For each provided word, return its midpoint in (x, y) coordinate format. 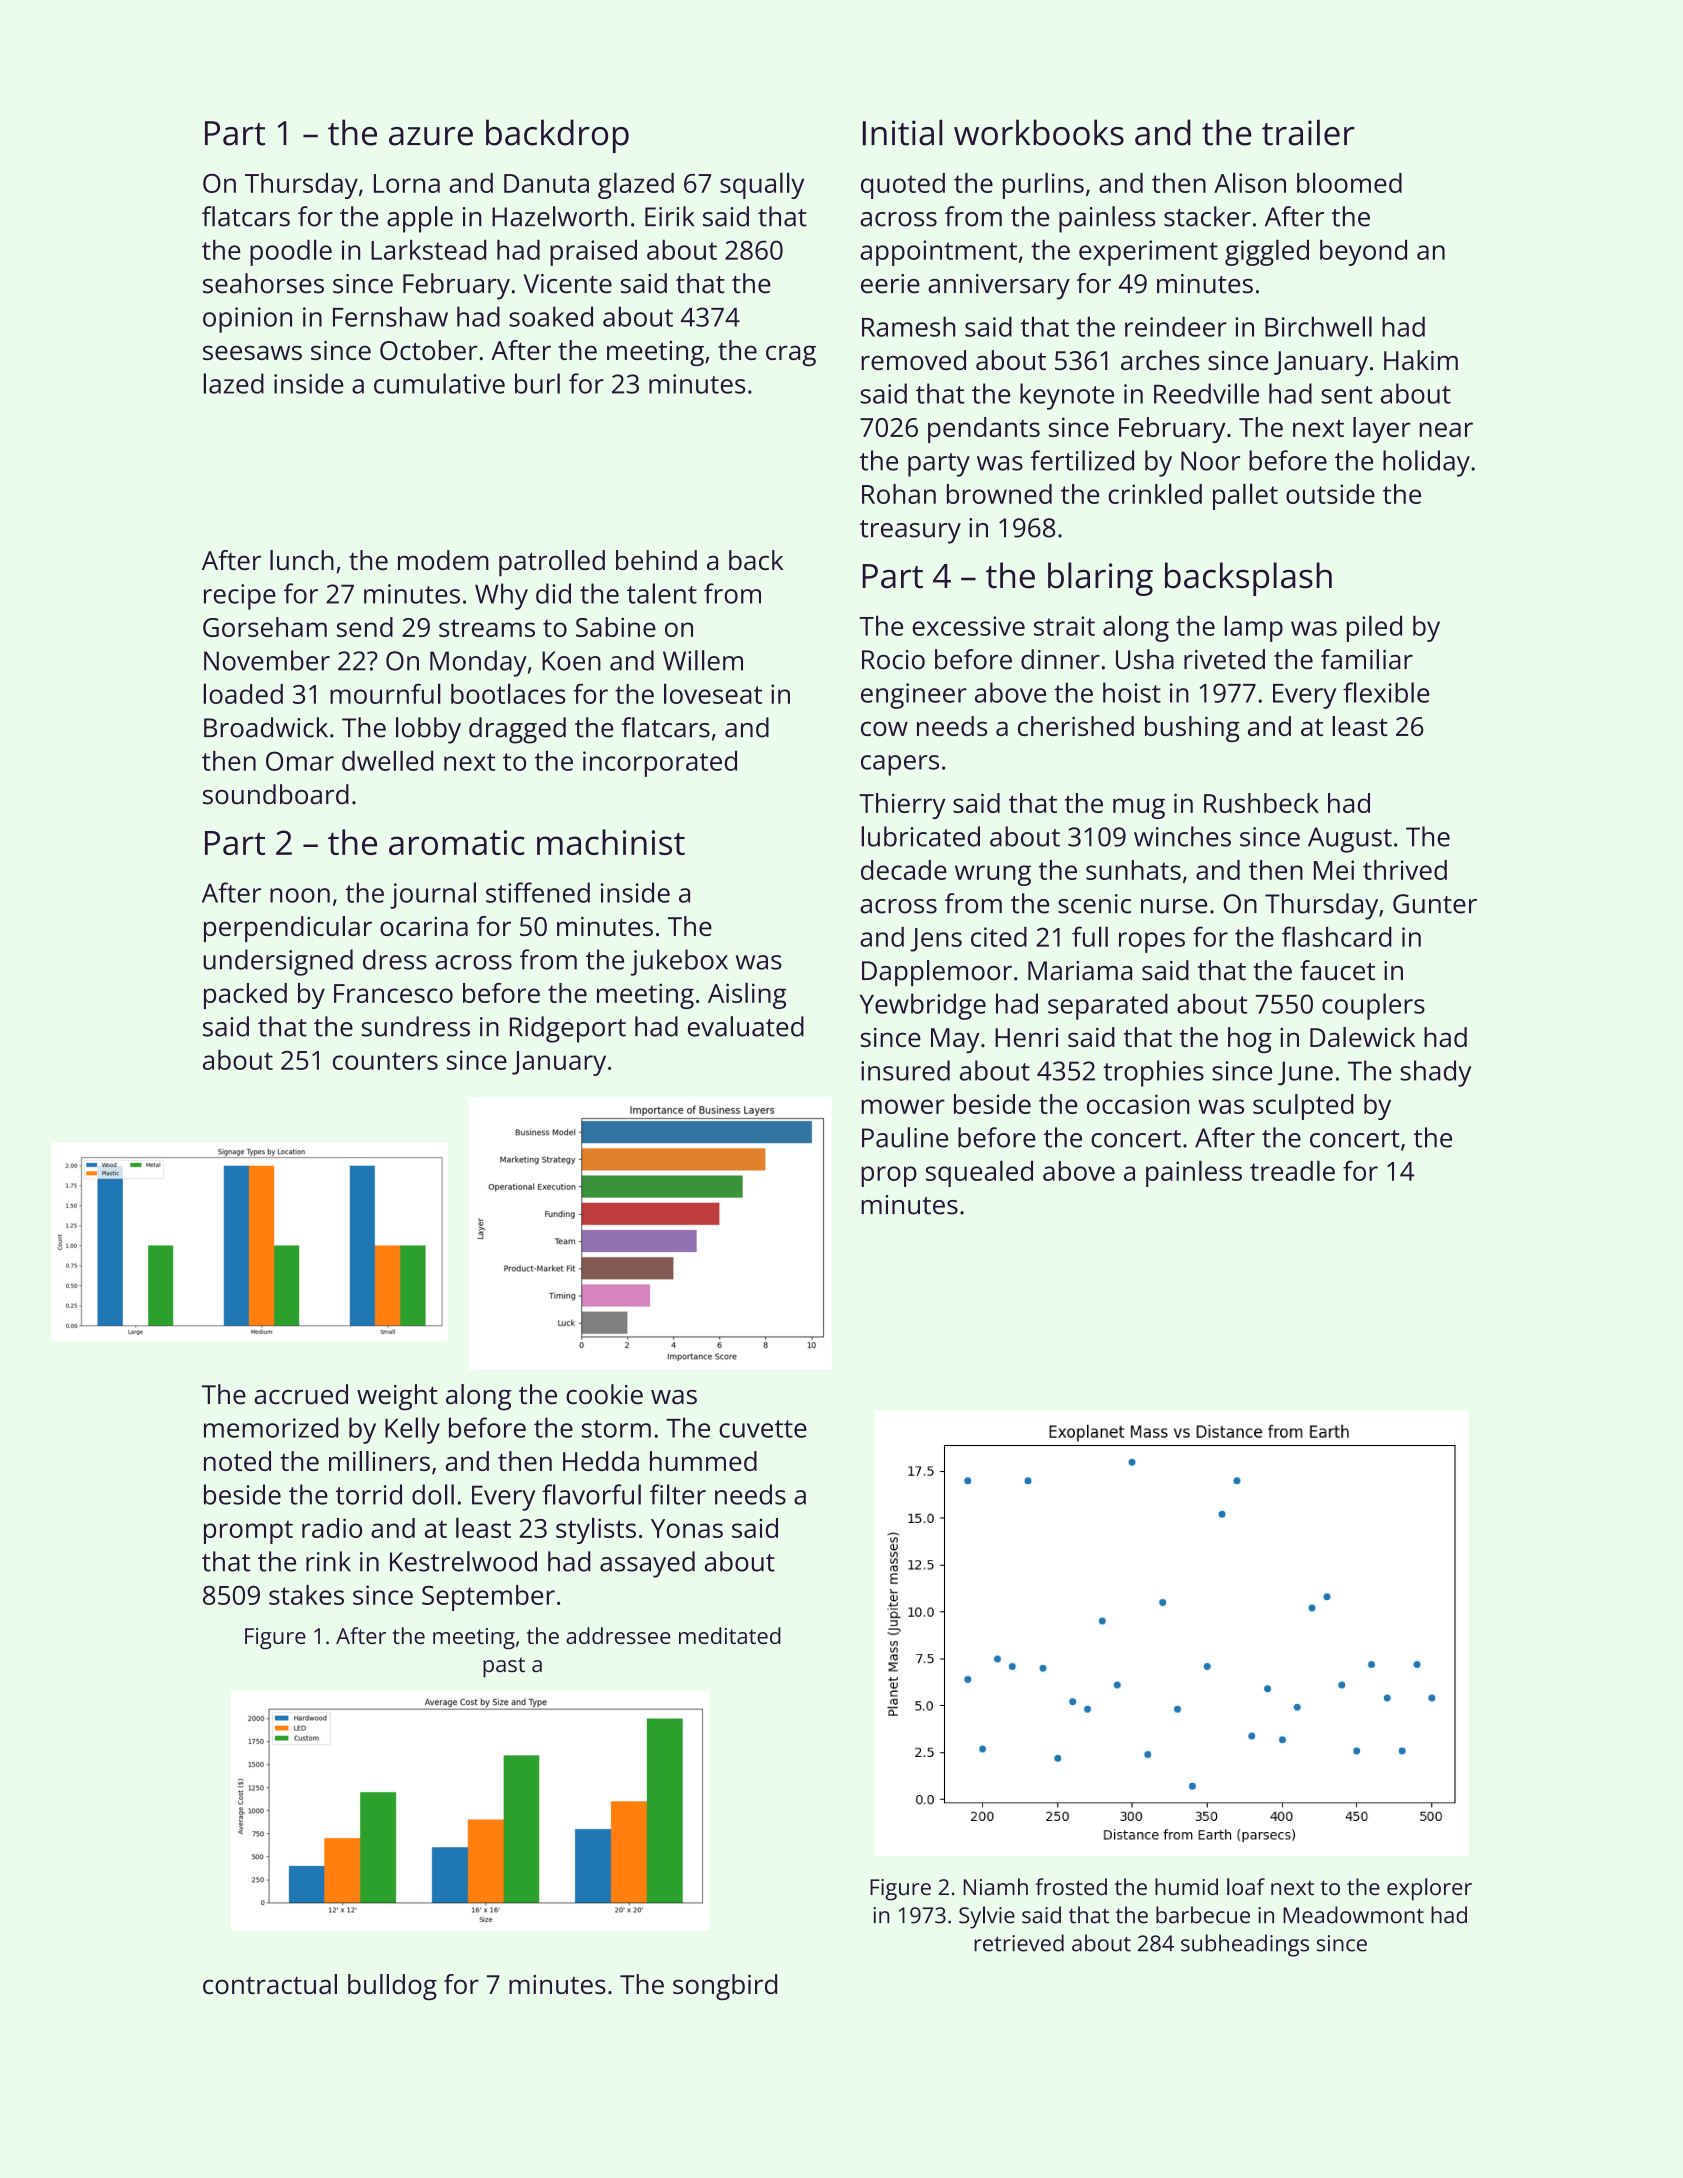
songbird (725, 1987)
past (504, 1668)
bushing (1192, 729)
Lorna (407, 183)
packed (245, 996)
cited (999, 937)
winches (1182, 836)
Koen (571, 661)
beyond (1363, 253)
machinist (611, 842)
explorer (1429, 1889)
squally (762, 186)
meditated (730, 1635)
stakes (306, 1595)
